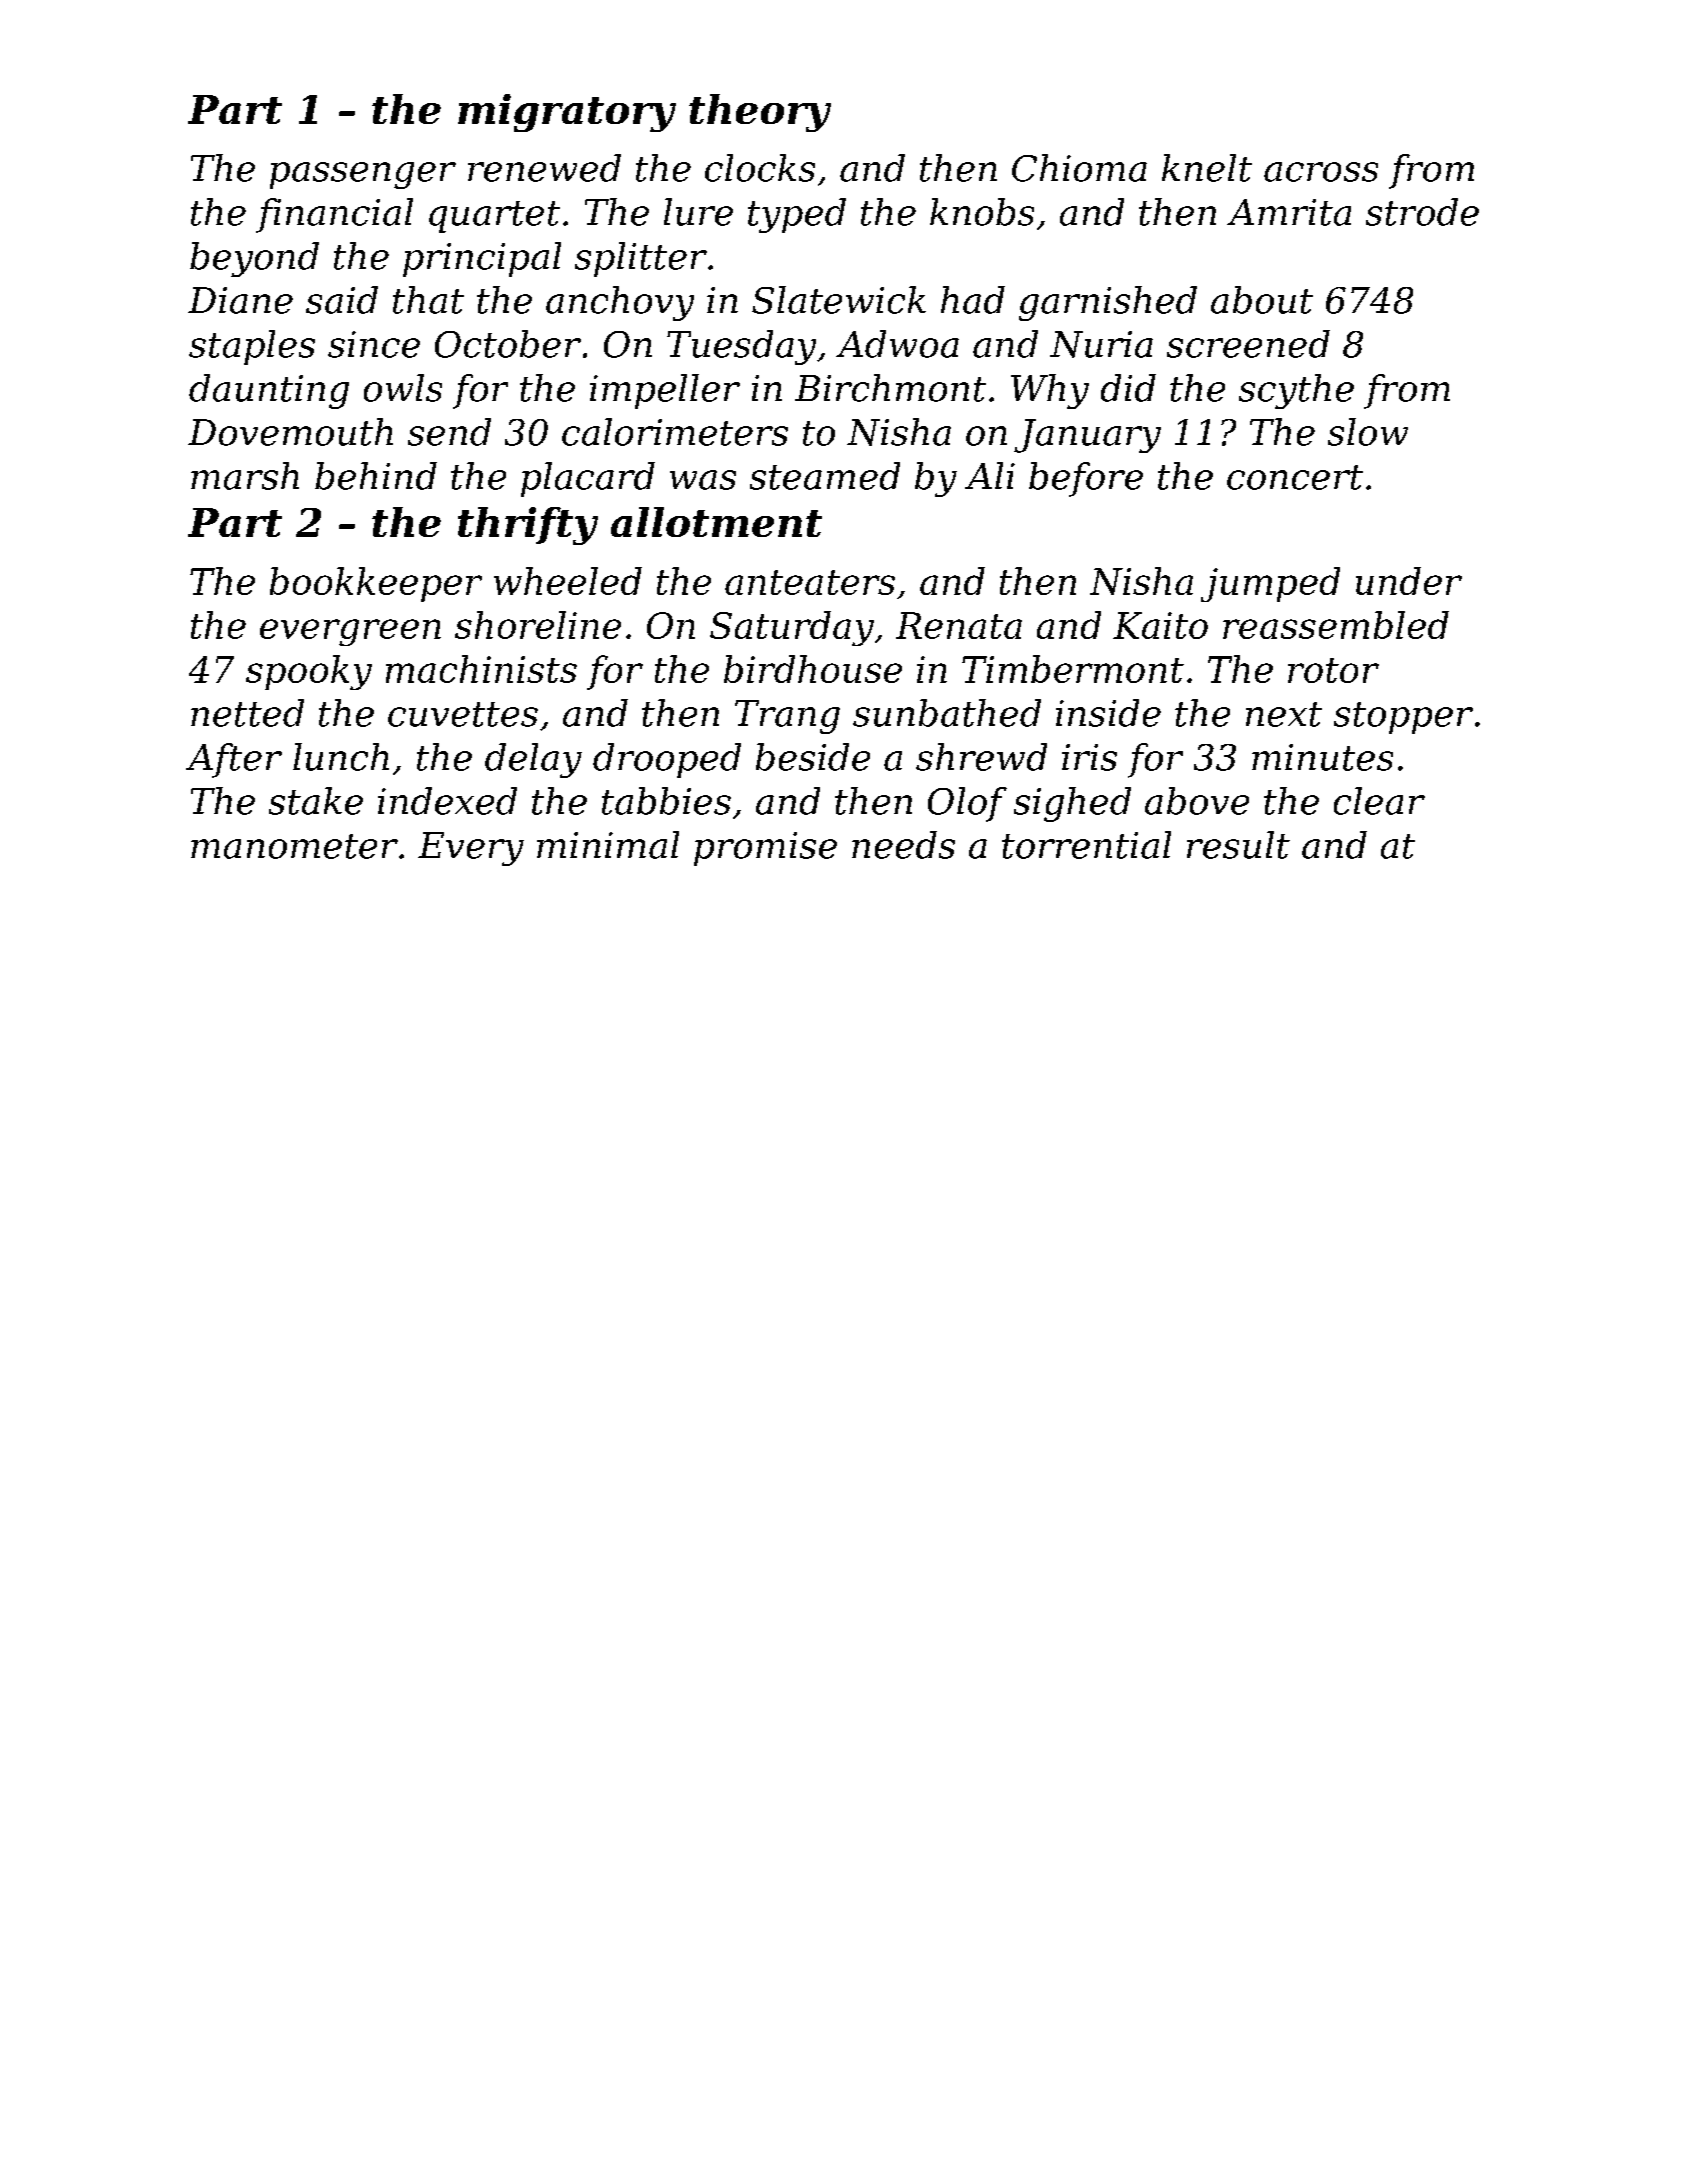 This page has height=2178, width=1683. What do you see at coordinates (567, 113) in the page?
I see `migratory` at bounding box center [567, 113].
